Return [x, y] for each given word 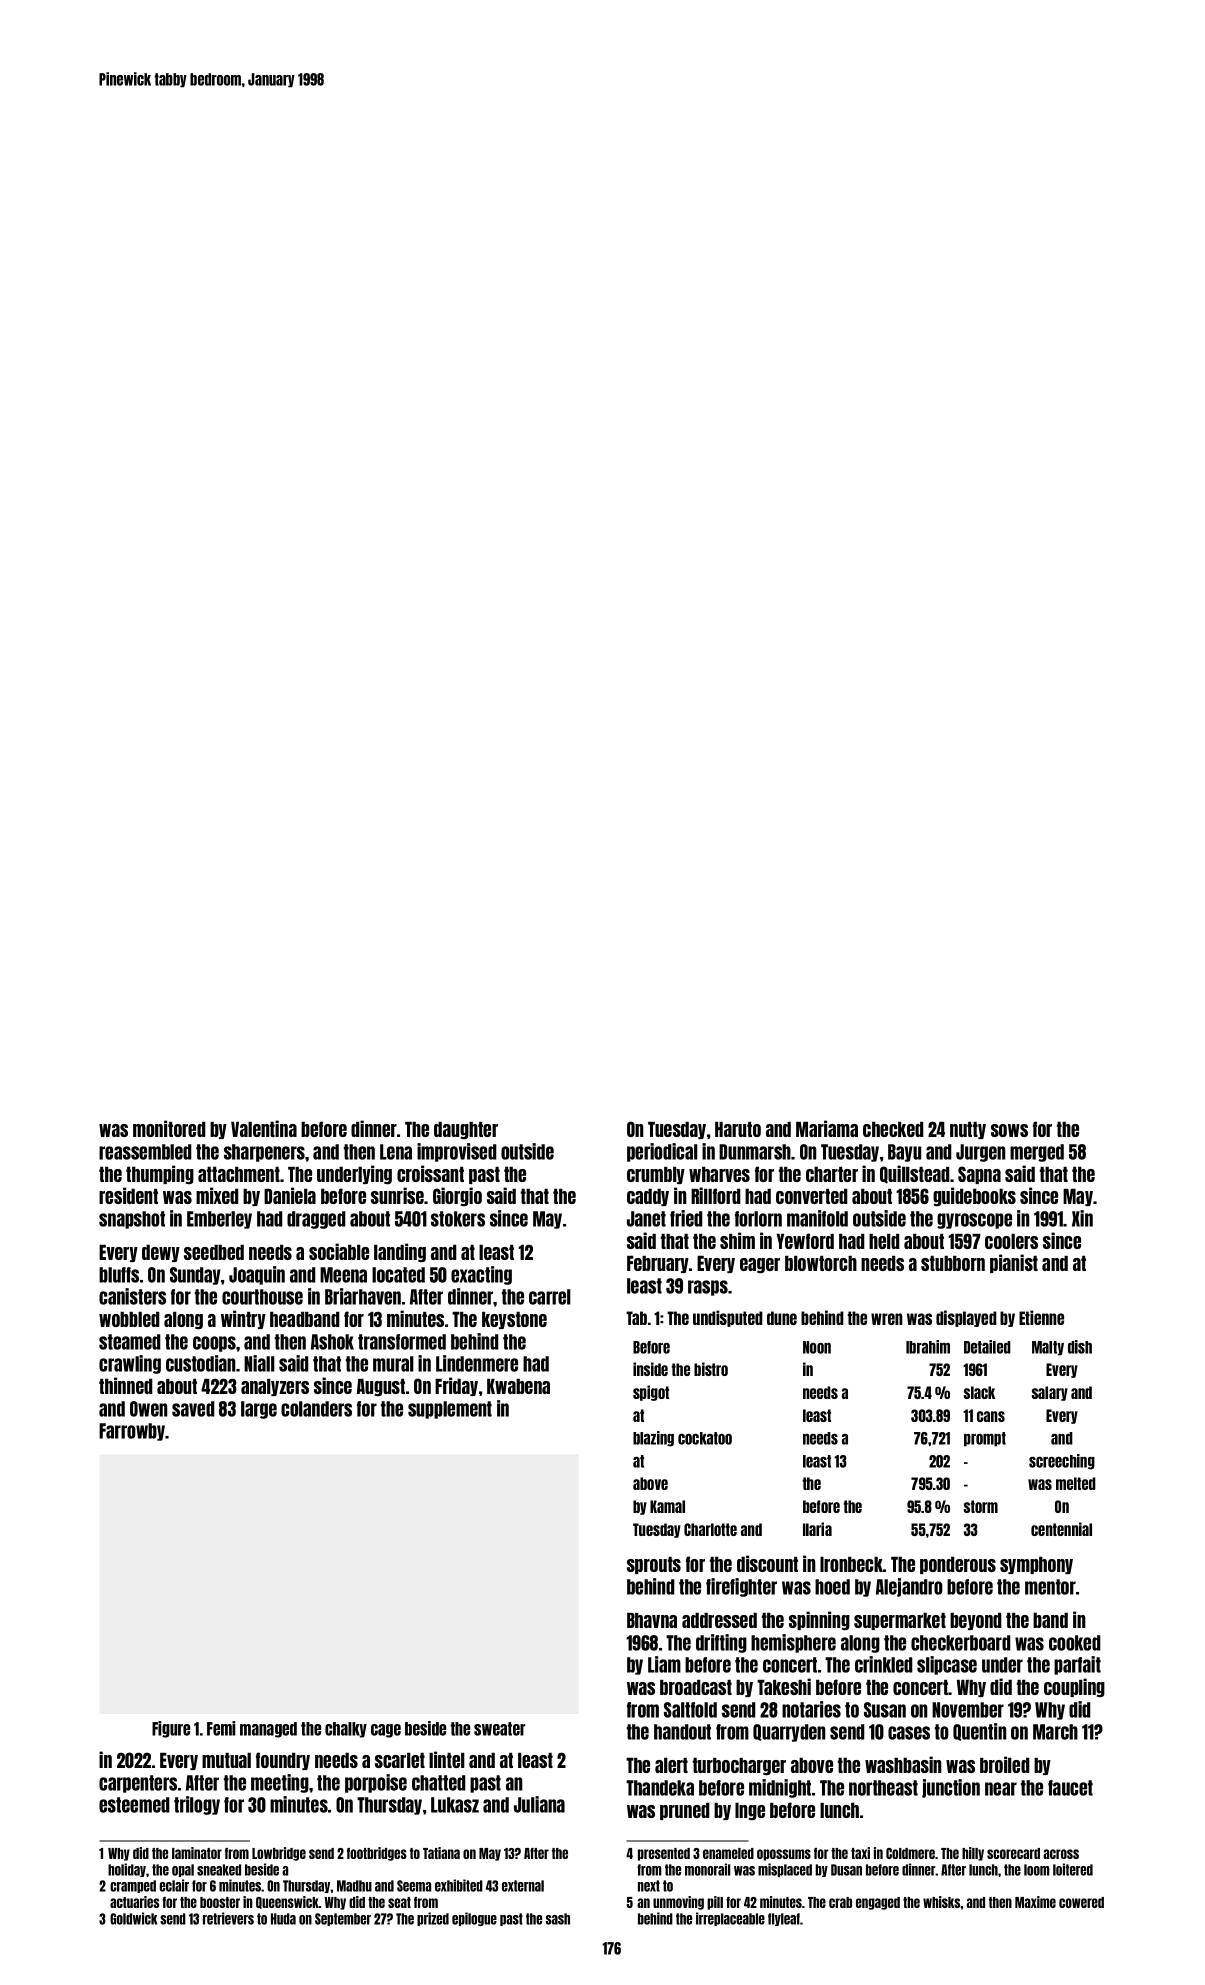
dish [1080, 1347]
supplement [450, 1410]
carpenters [138, 1784]
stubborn [953, 1263]
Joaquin [257, 1275]
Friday [456, 1386]
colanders [316, 1409]
